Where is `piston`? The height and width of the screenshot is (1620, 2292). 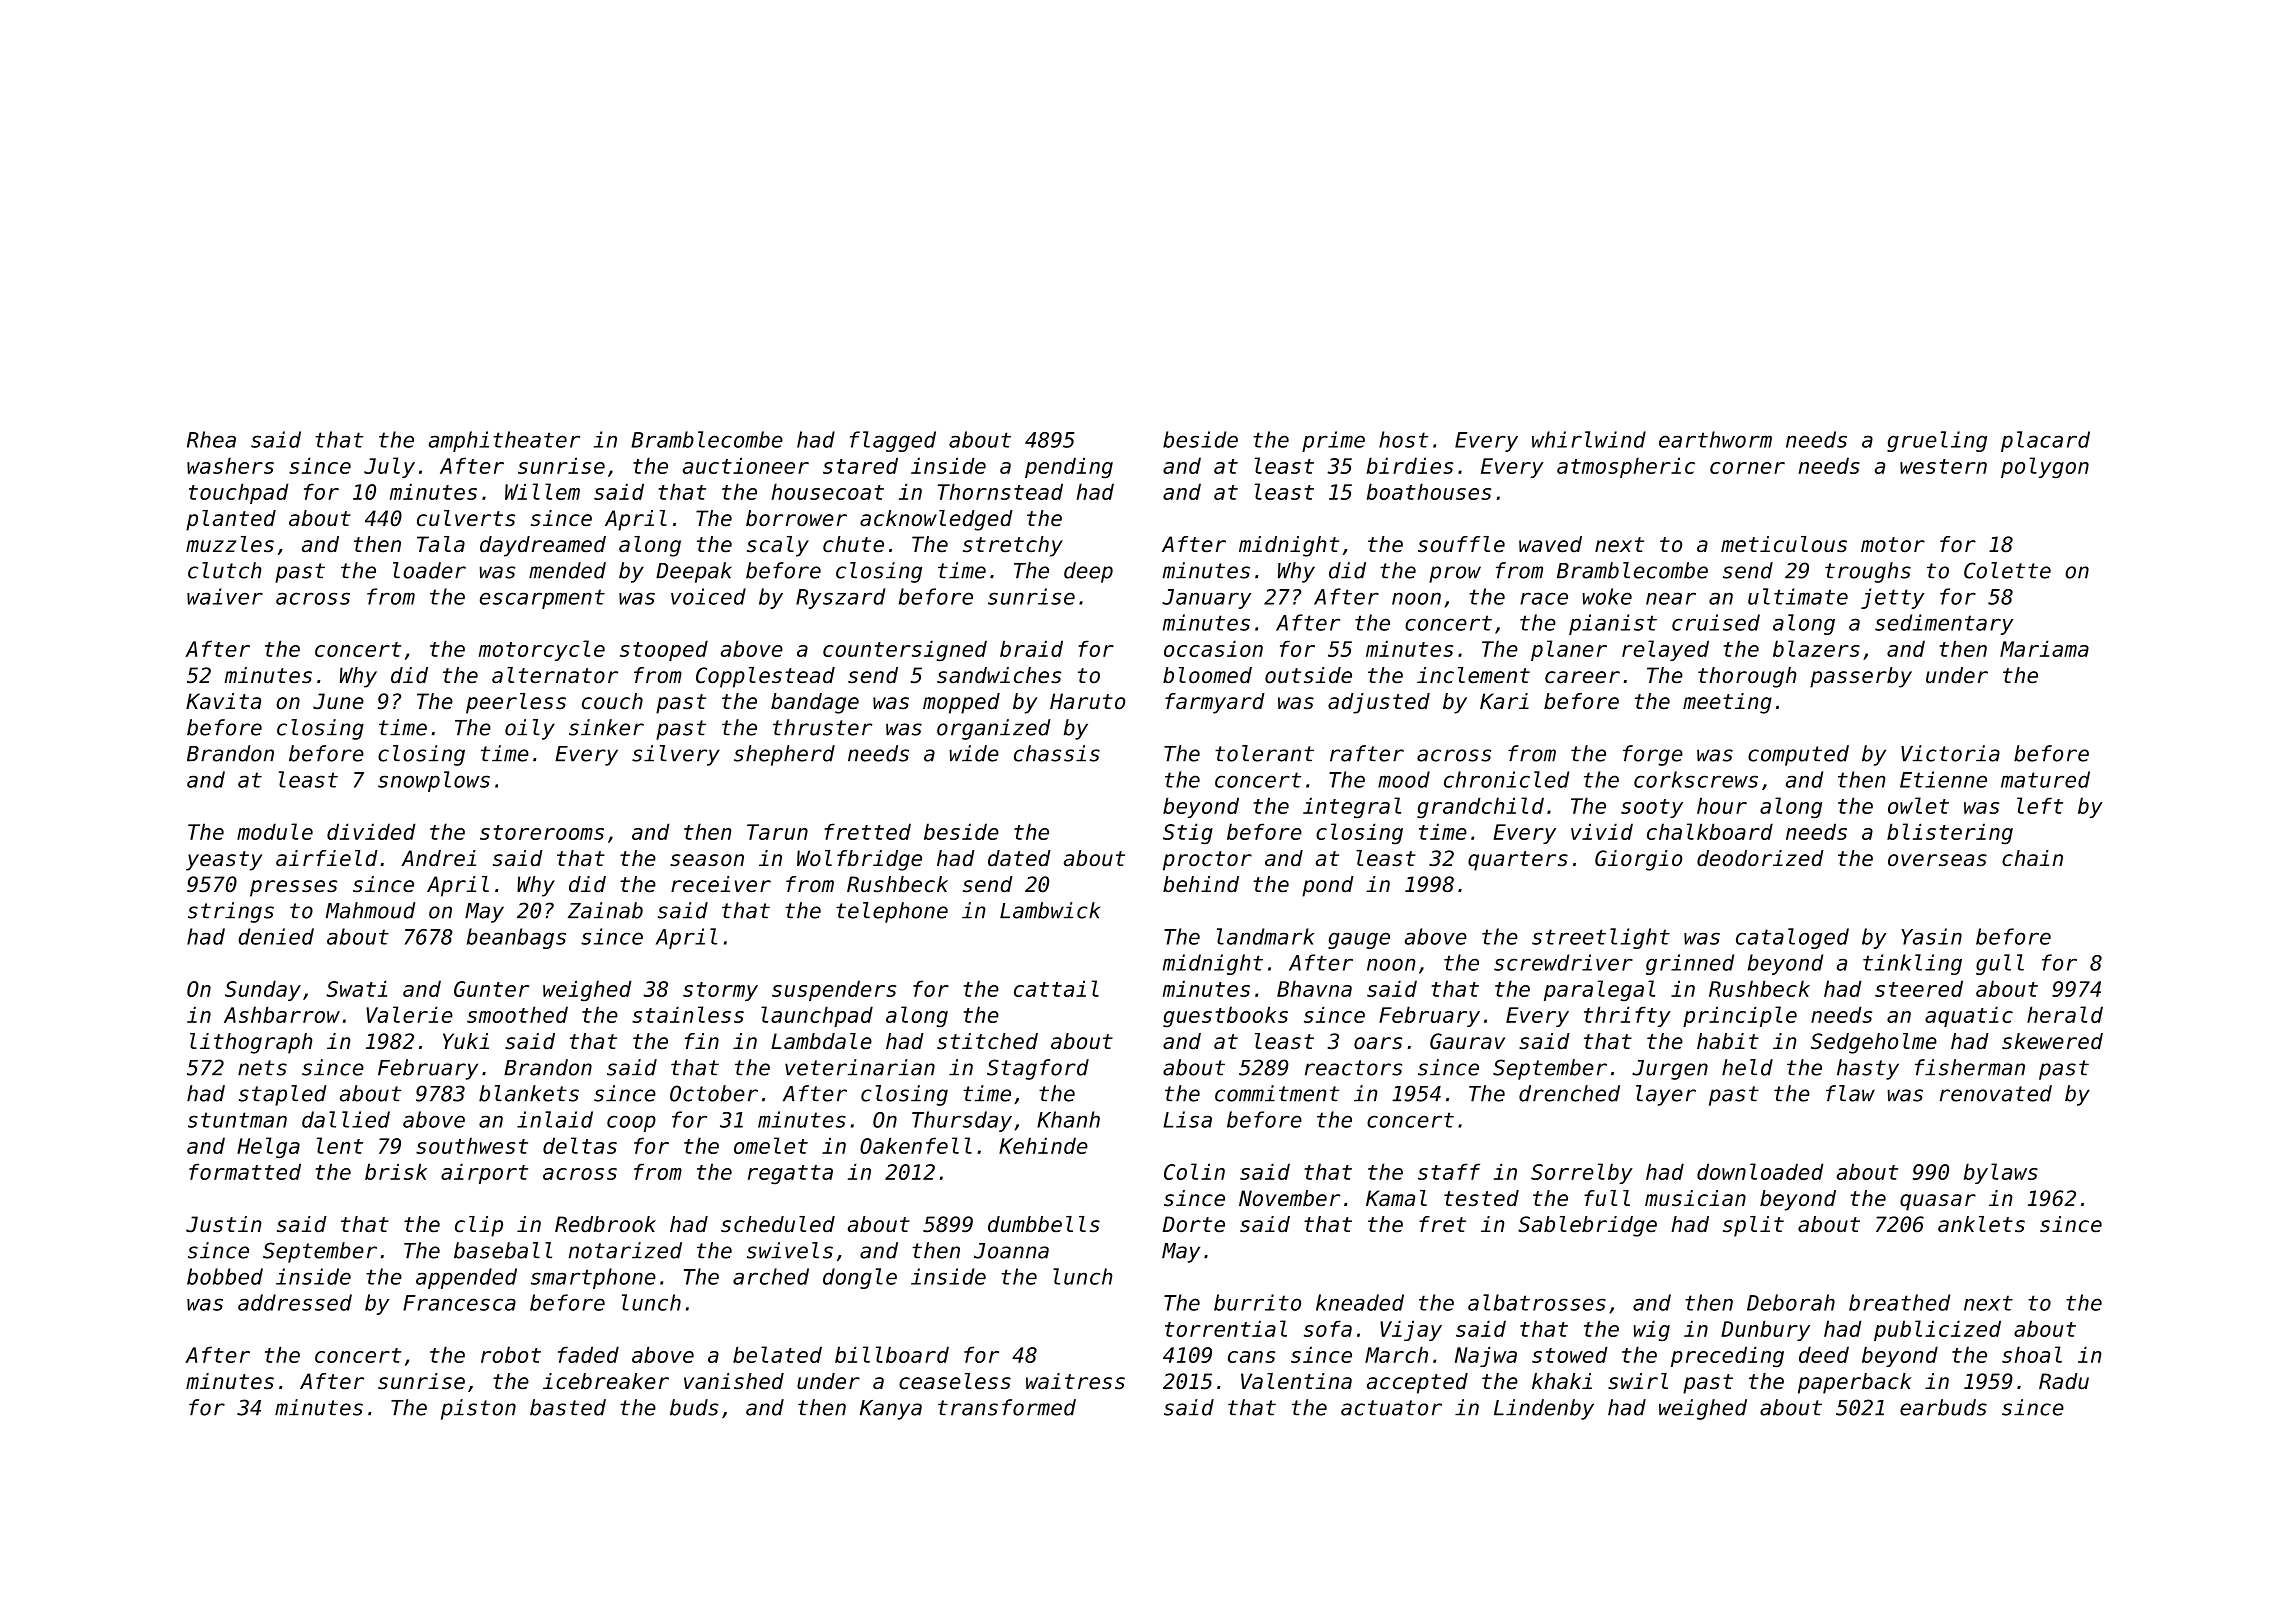 piston is located at coordinates (478, 1409).
